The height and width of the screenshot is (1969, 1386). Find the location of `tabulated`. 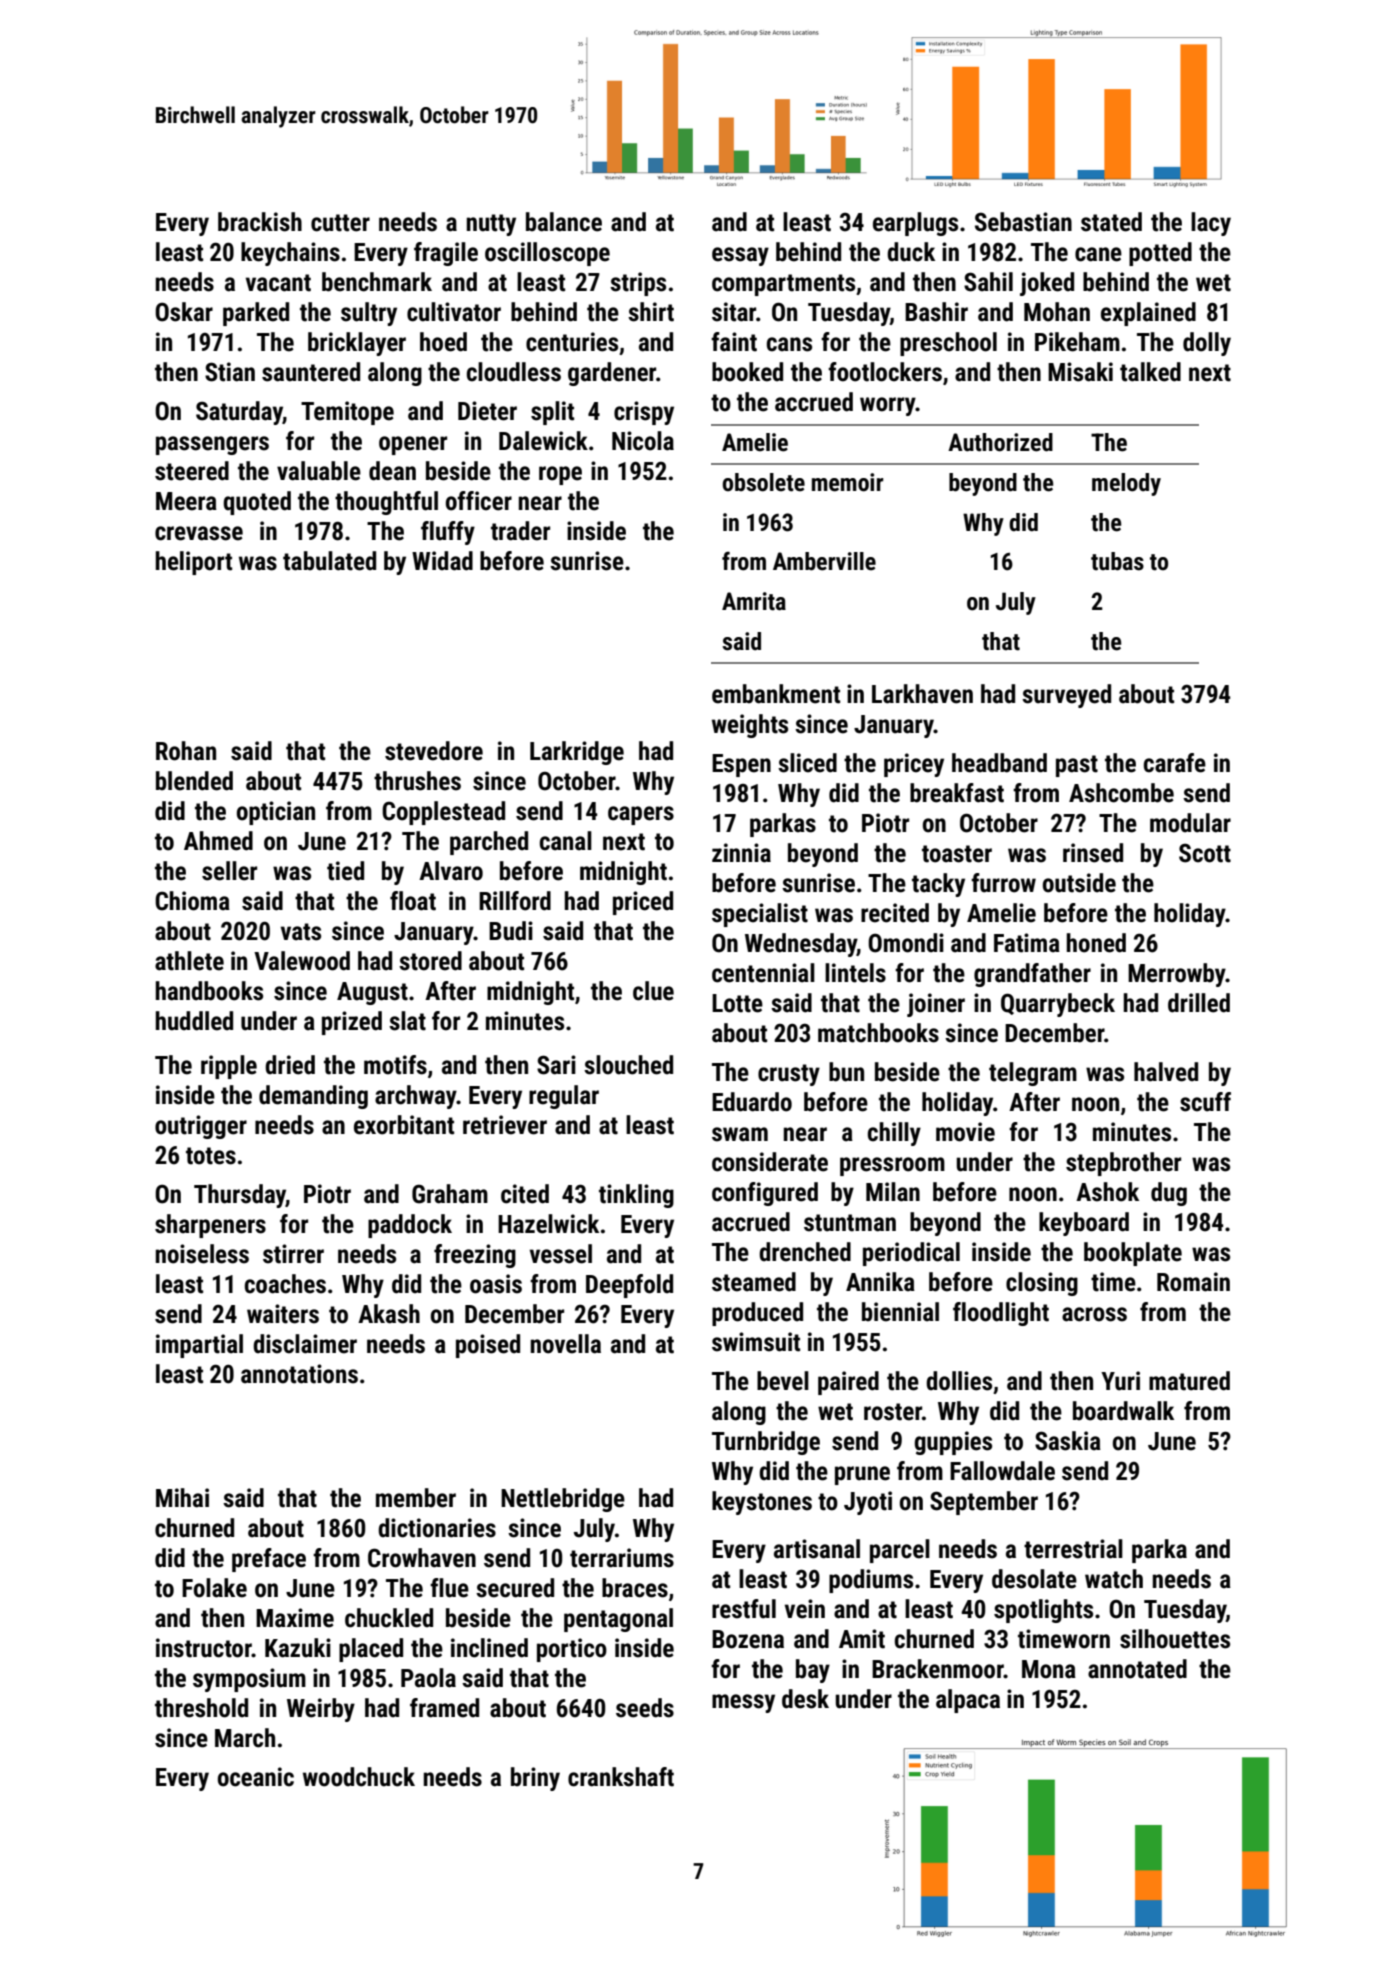

tabulated is located at coordinates (329, 561).
